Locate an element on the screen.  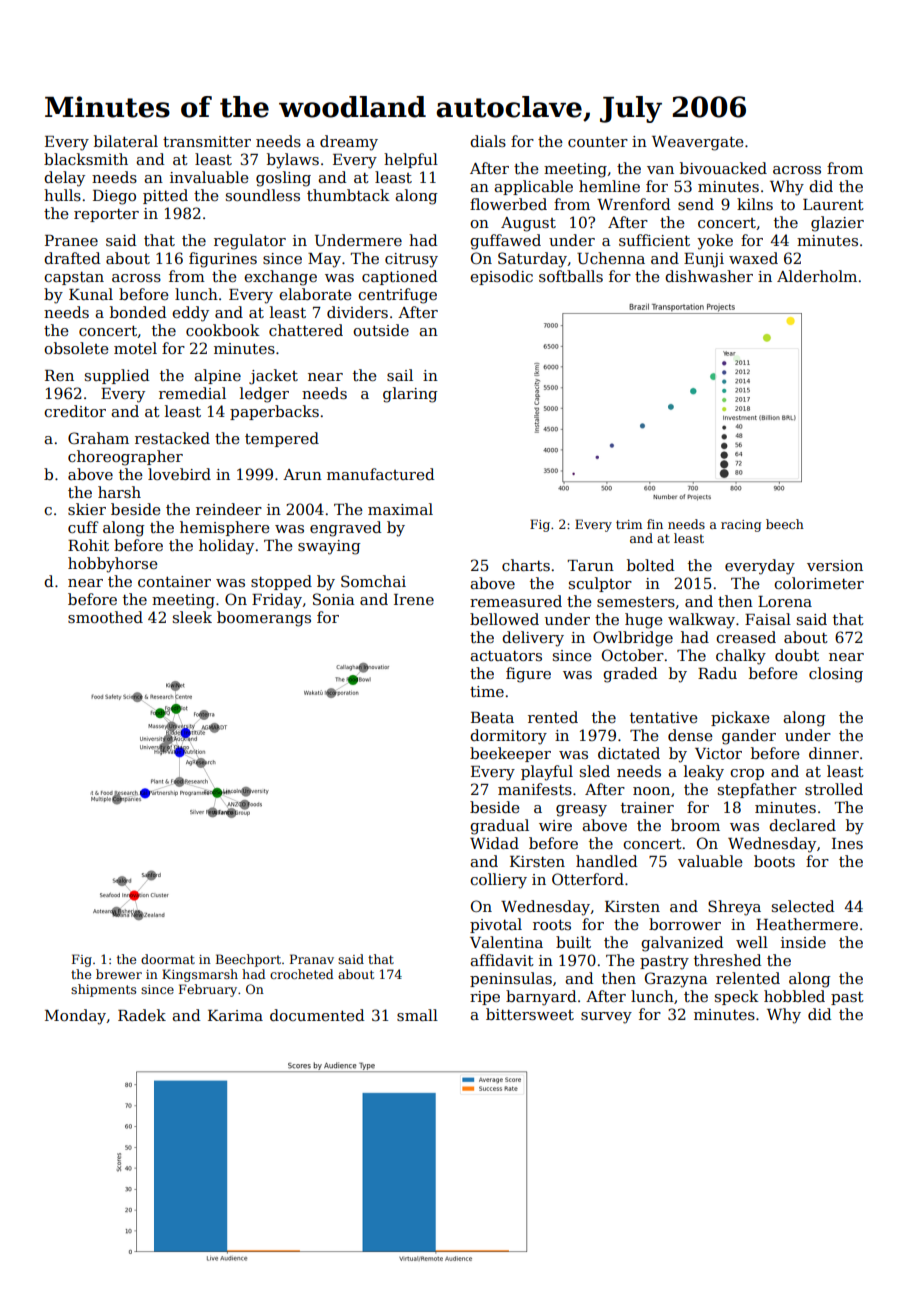
maximal is located at coordinates (400, 509).
